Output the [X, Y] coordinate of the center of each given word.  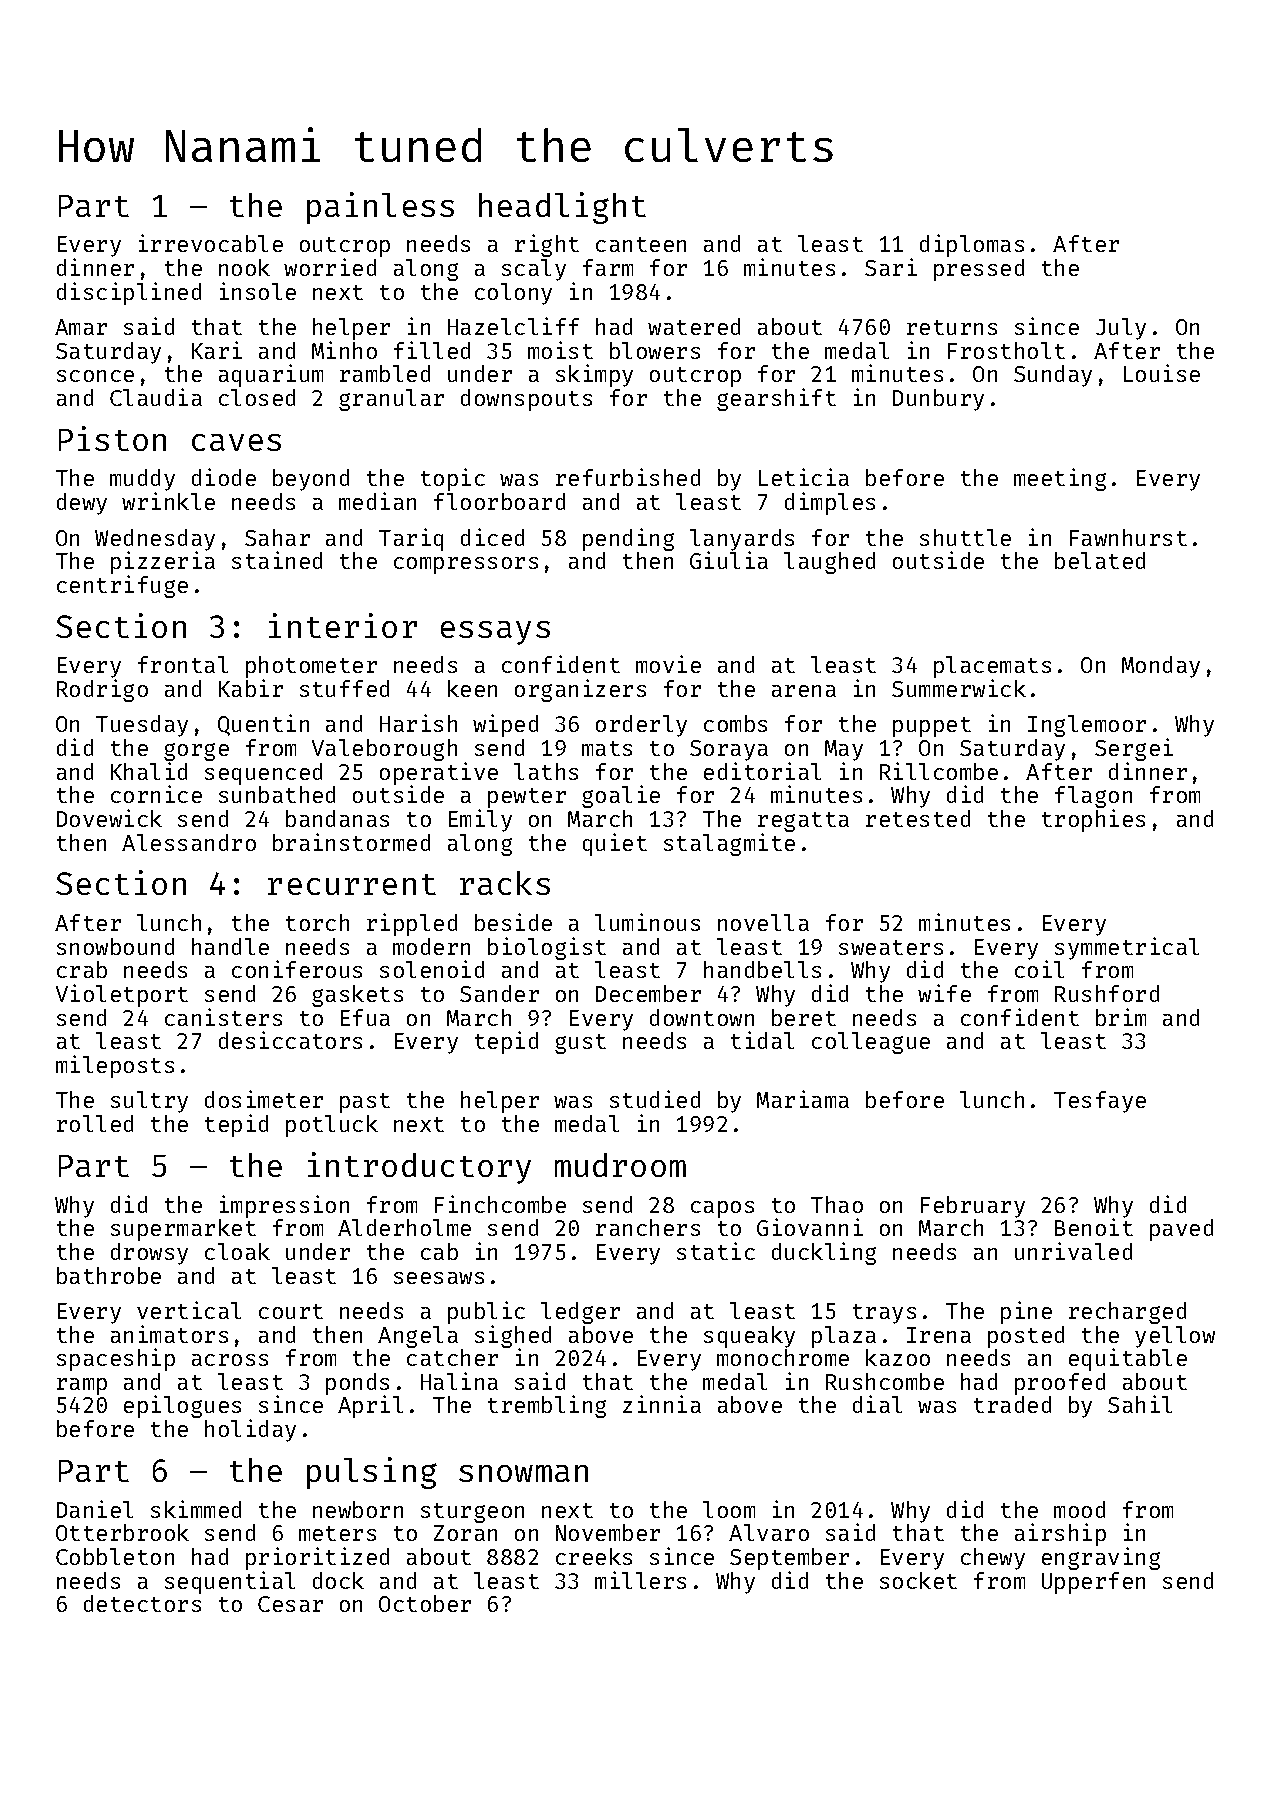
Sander [499, 993]
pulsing [372, 1473]
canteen [641, 244]
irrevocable [211, 243]
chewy [993, 1559]
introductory [419, 1168]
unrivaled [1073, 1251]
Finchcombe [500, 1204]
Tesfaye [1100, 1102]
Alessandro [189, 842]
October [425, 1603]
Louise [1162, 373]
